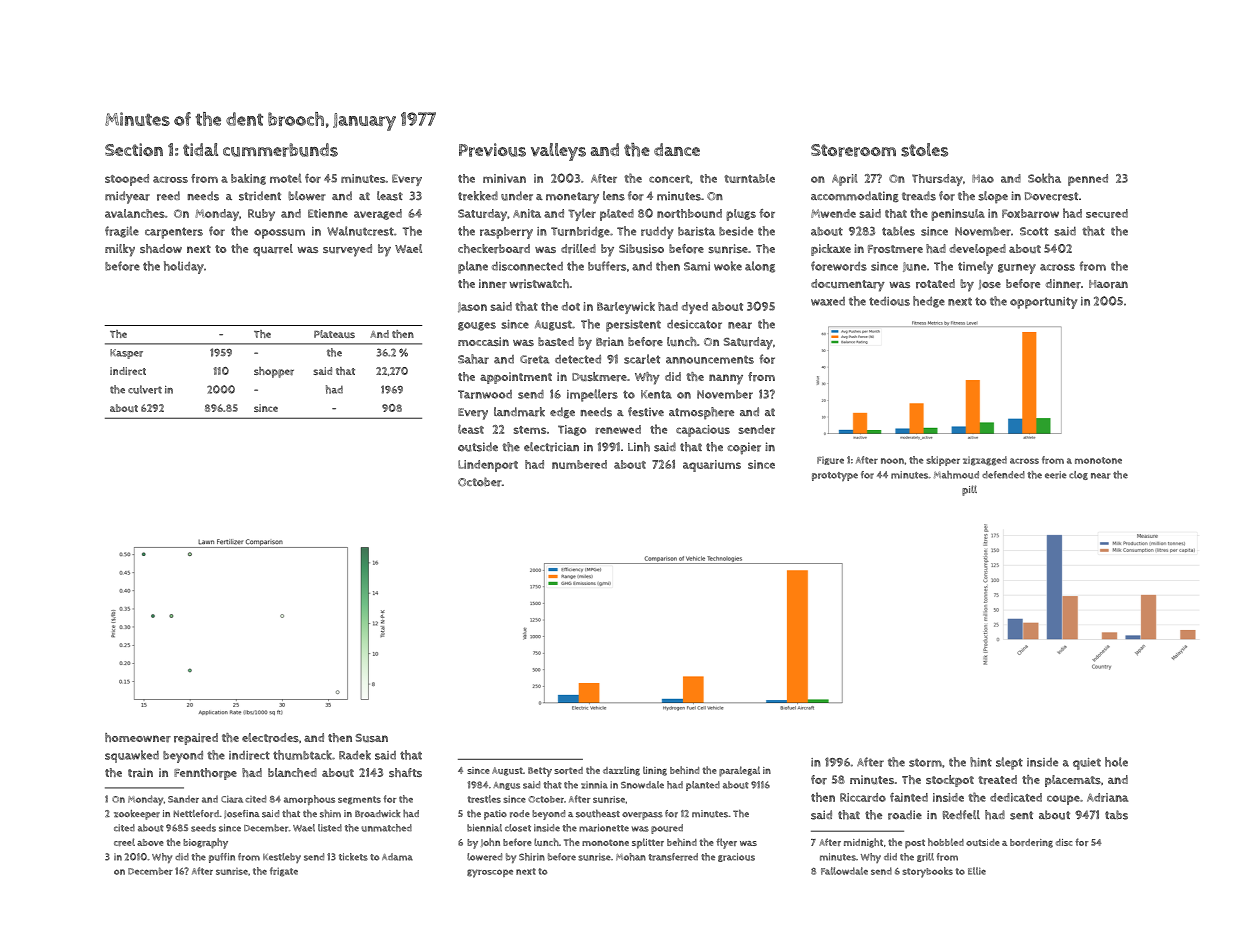 This image has width=1233, height=952. What do you see at coordinates (712, 466) in the image?
I see `aquariums` at bounding box center [712, 466].
